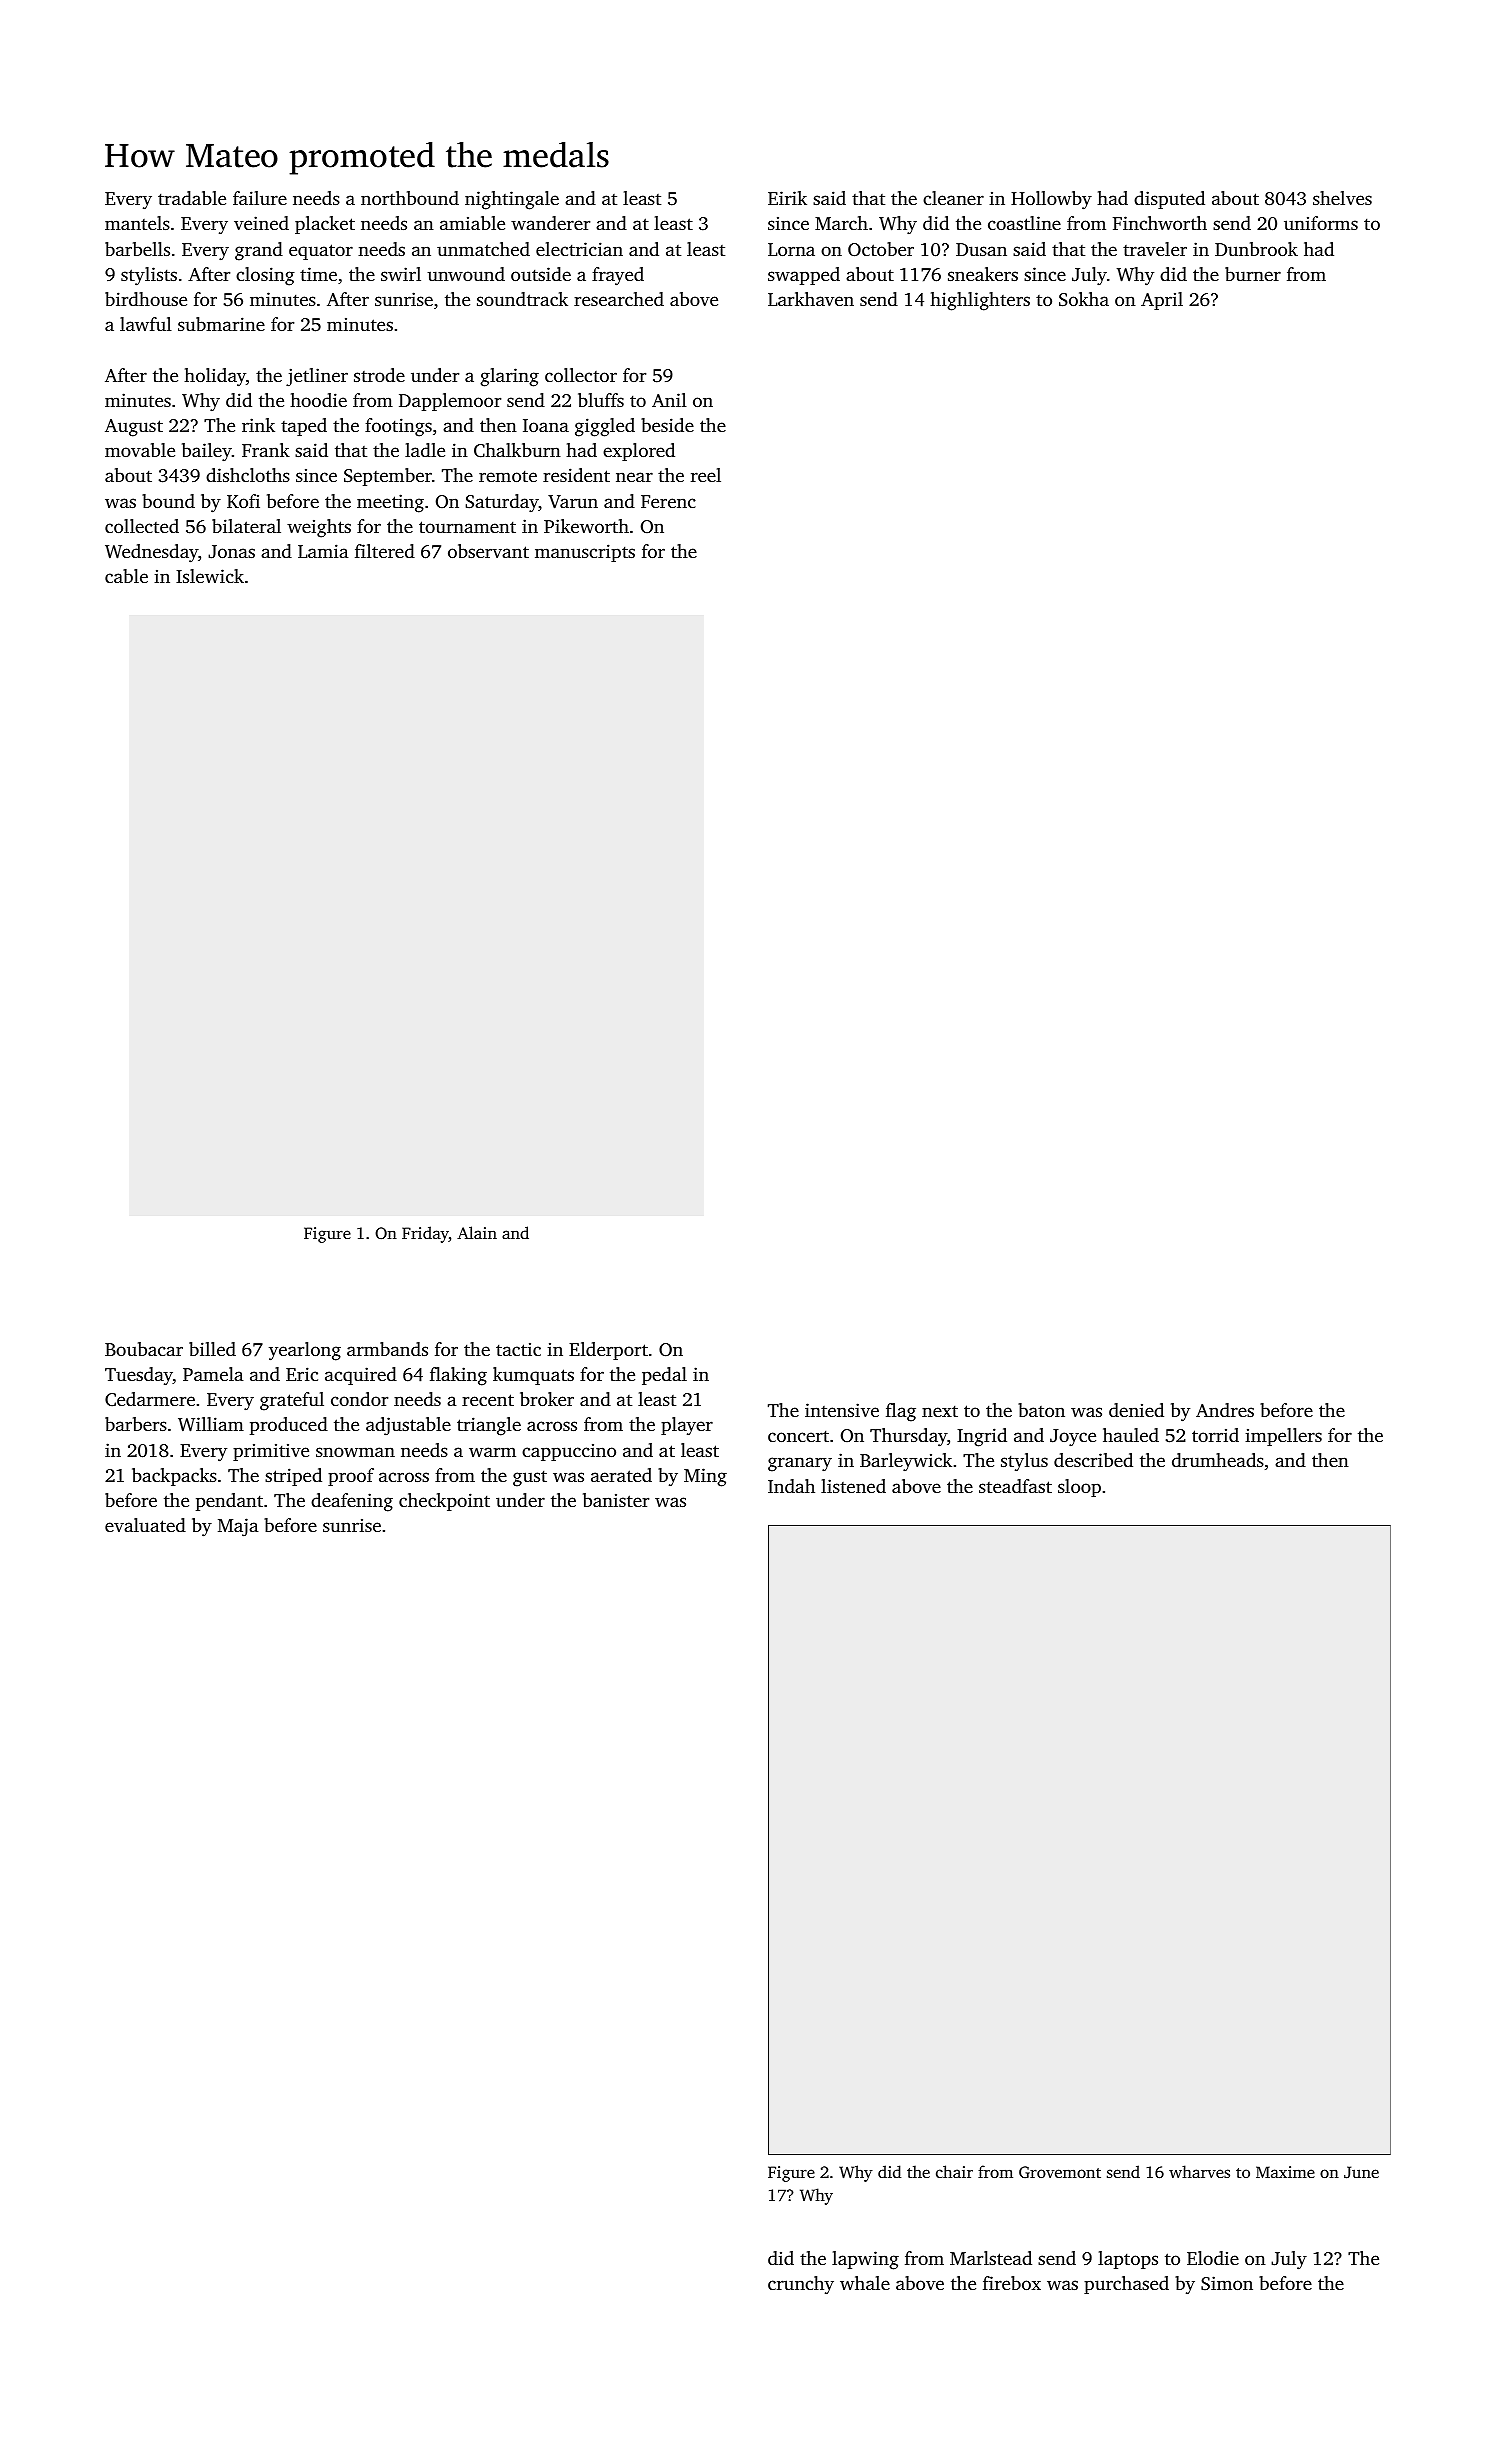 This image has height=2464, width=1496. Describe the element at coordinates (1225, 1410) in the image. I see `Andres` at that location.
